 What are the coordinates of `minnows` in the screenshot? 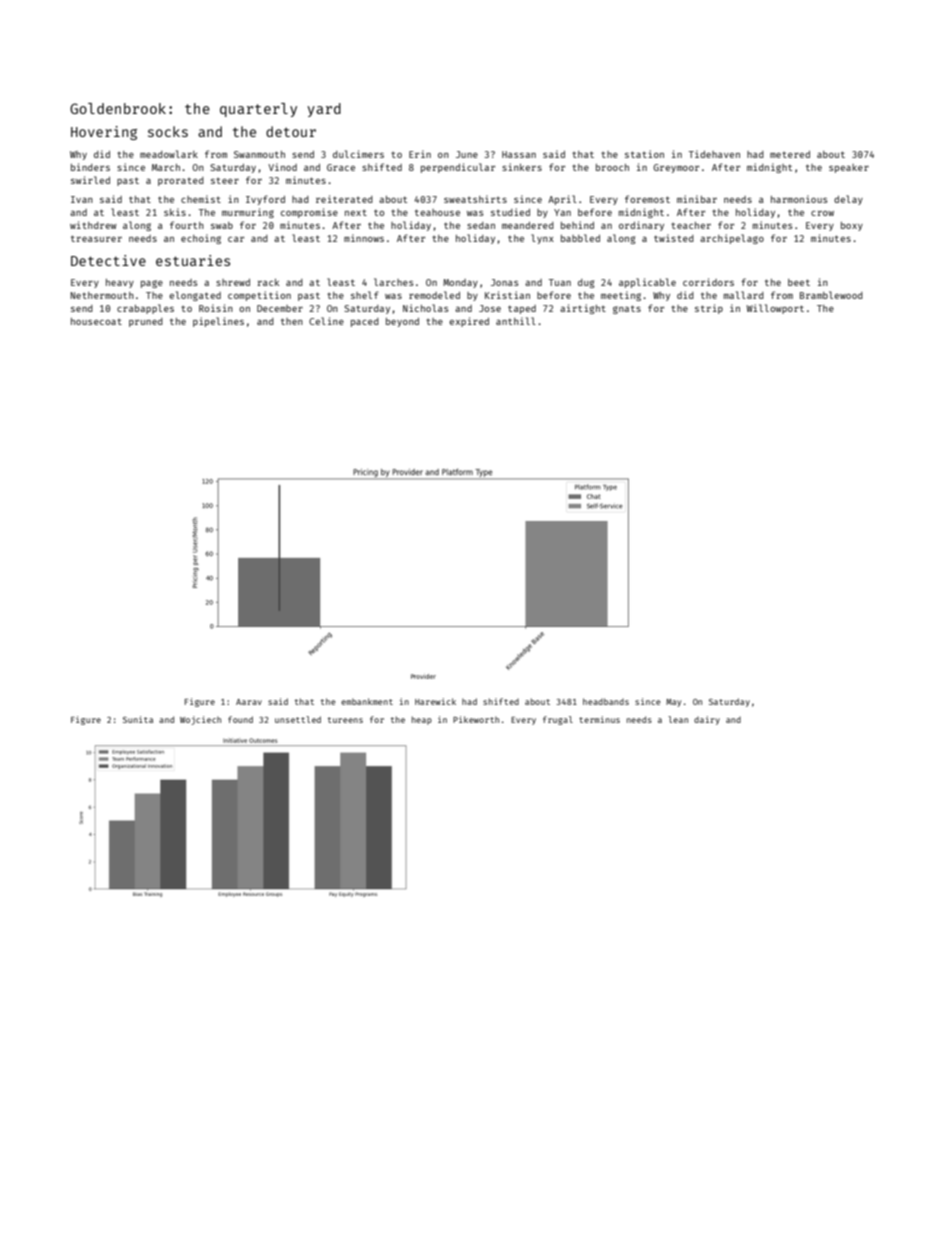 It's located at (364, 238).
